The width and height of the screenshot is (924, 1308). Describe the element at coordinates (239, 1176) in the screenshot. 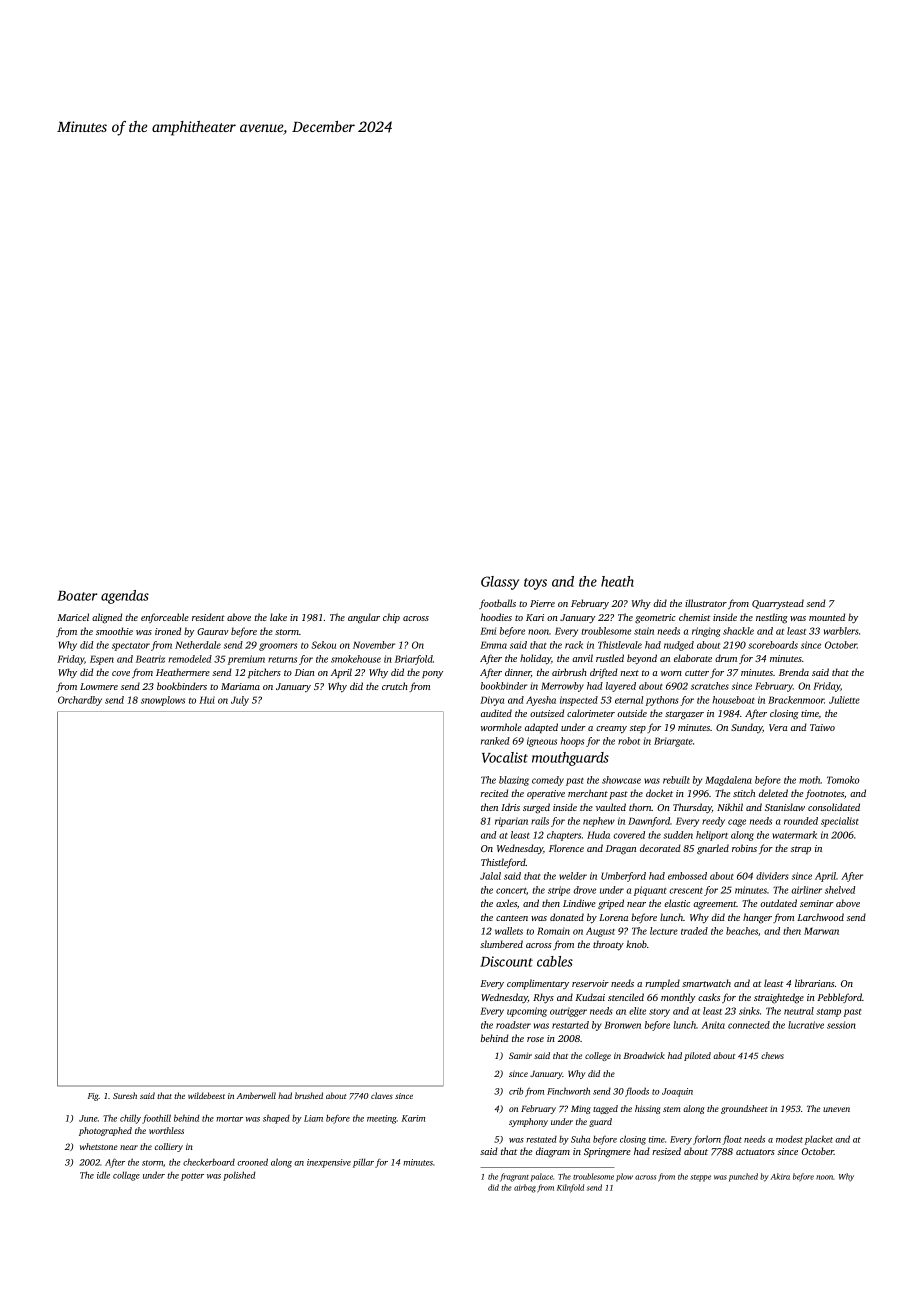

I see `polished` at that location.
